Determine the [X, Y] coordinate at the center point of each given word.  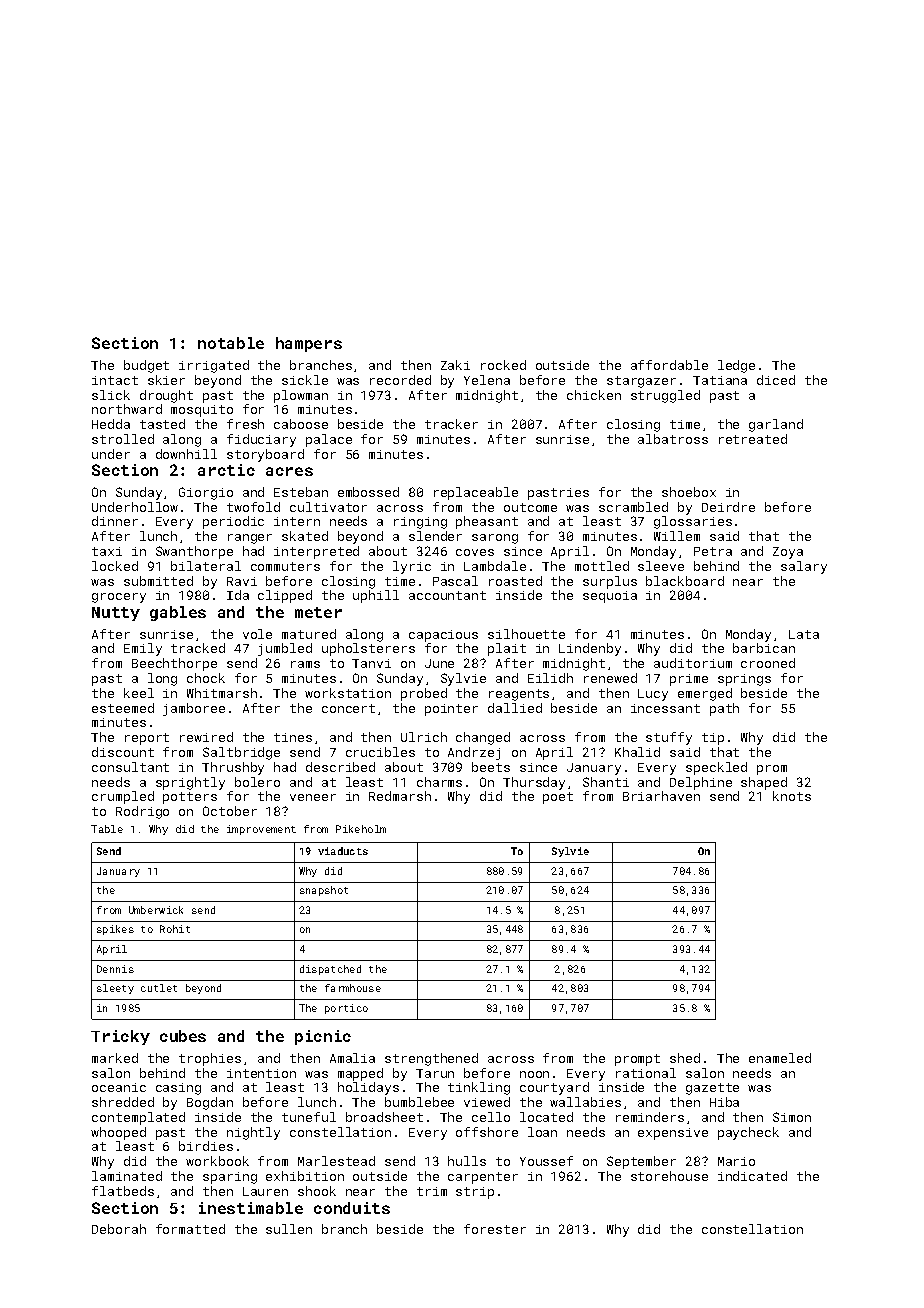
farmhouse [353, 988]
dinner [115, 521]
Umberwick [156, 910]
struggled [665, 396]
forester [495, 1229]
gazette [712, 1089]
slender [435, 536]
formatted [190, 1229]
